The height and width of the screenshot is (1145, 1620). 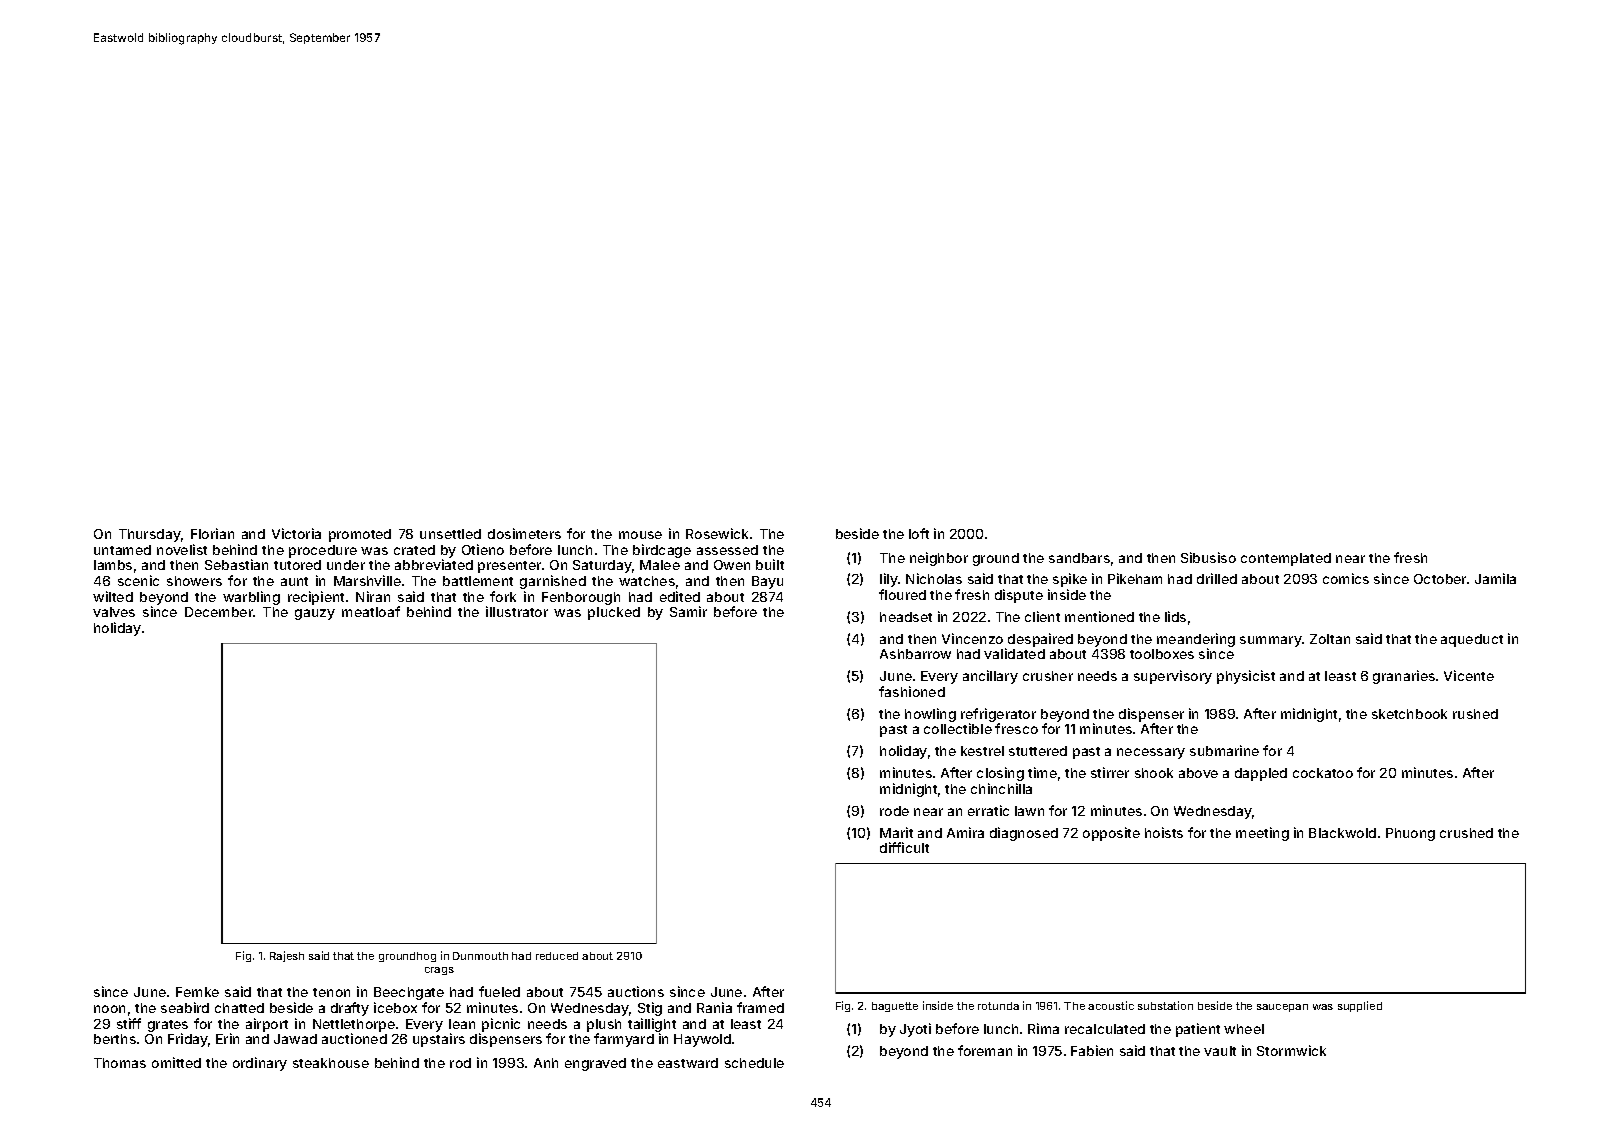 What do you see at coordinates (904, 847) in the screenshot?
I see `difficult` at bounding box center [904, 847].
